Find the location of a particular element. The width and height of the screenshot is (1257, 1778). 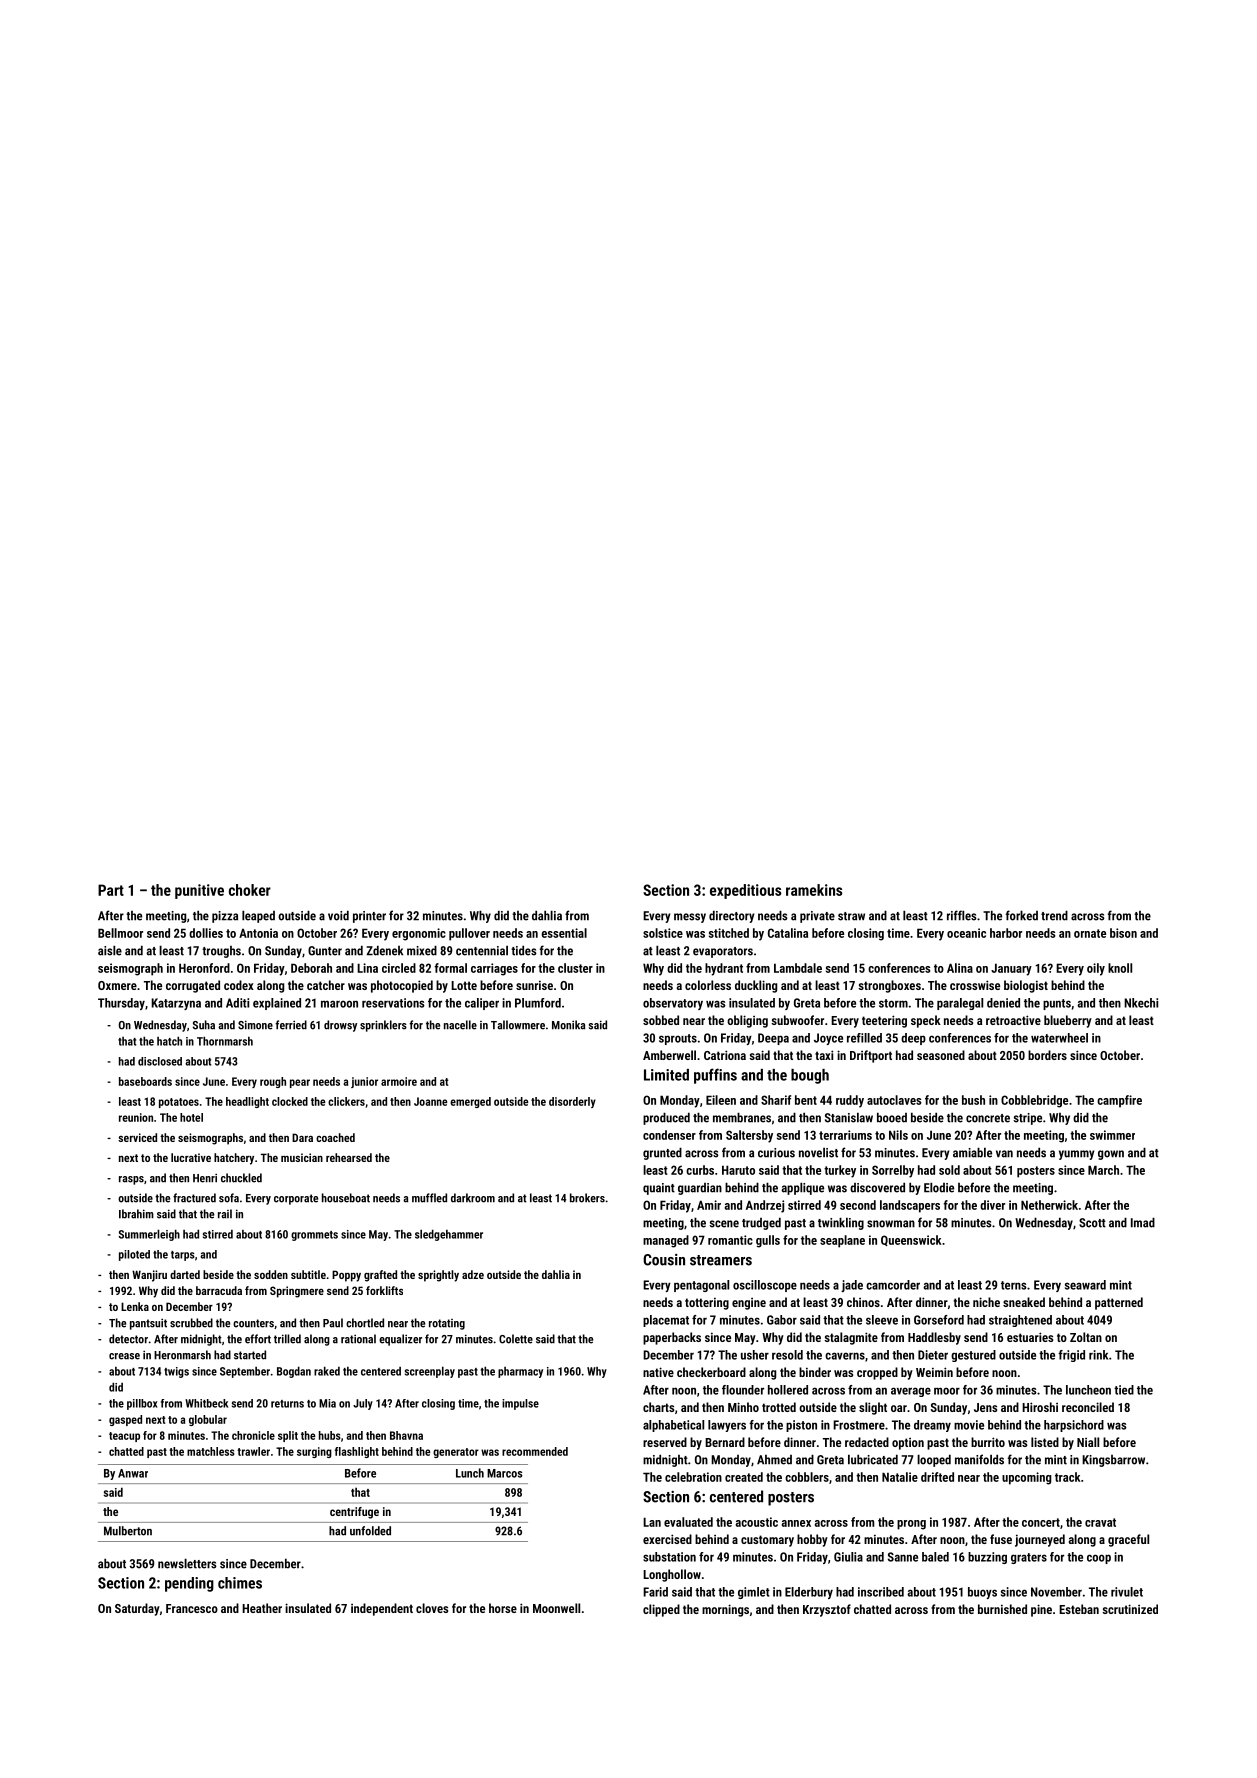

choker is located at coordinates (250, 890).
